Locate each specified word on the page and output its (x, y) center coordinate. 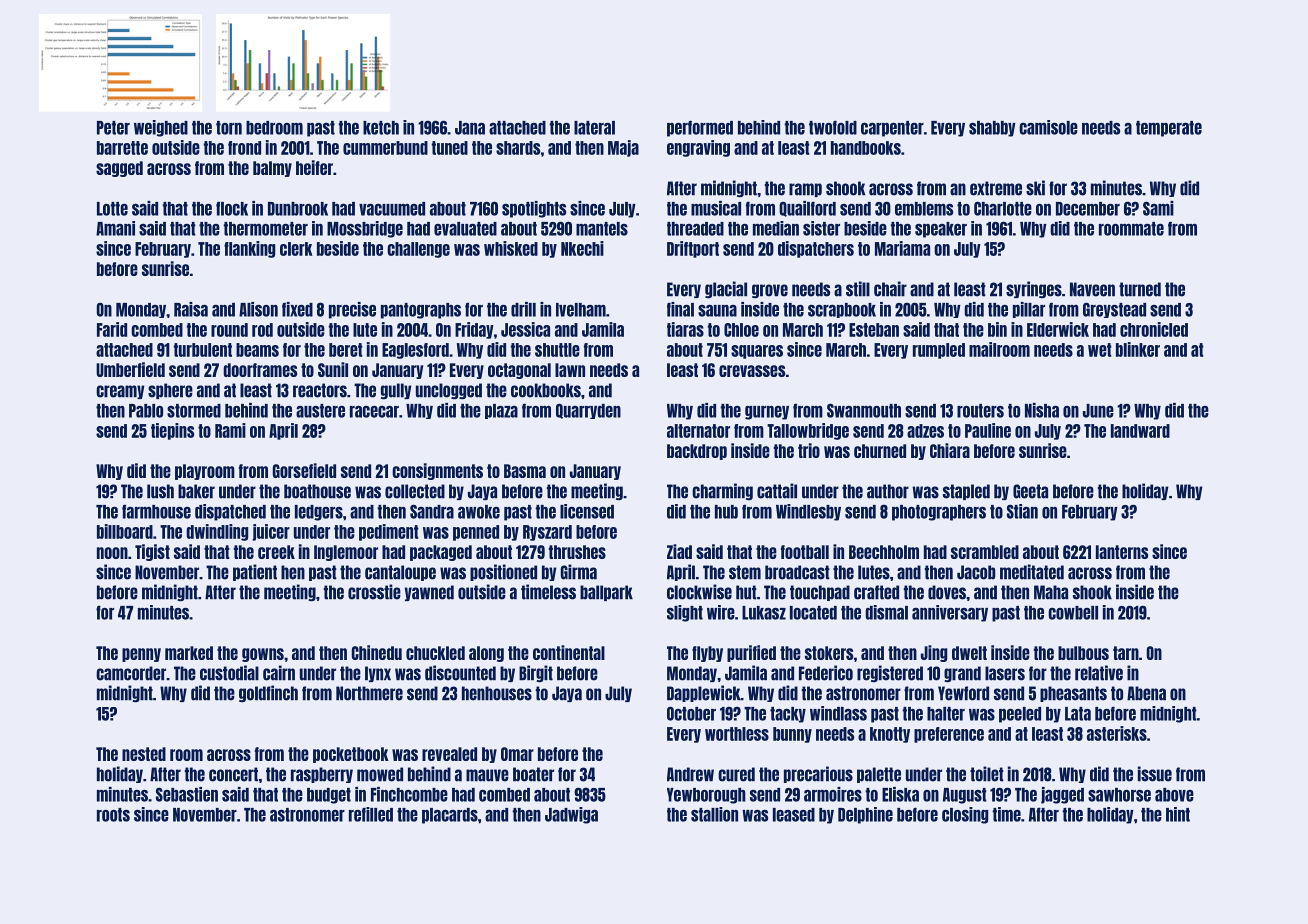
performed (700, 128)
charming (722, 491)
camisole (1048, 127)
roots (113, 815)
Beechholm (884, 552)
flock (232, 208)
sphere (170, 391)
